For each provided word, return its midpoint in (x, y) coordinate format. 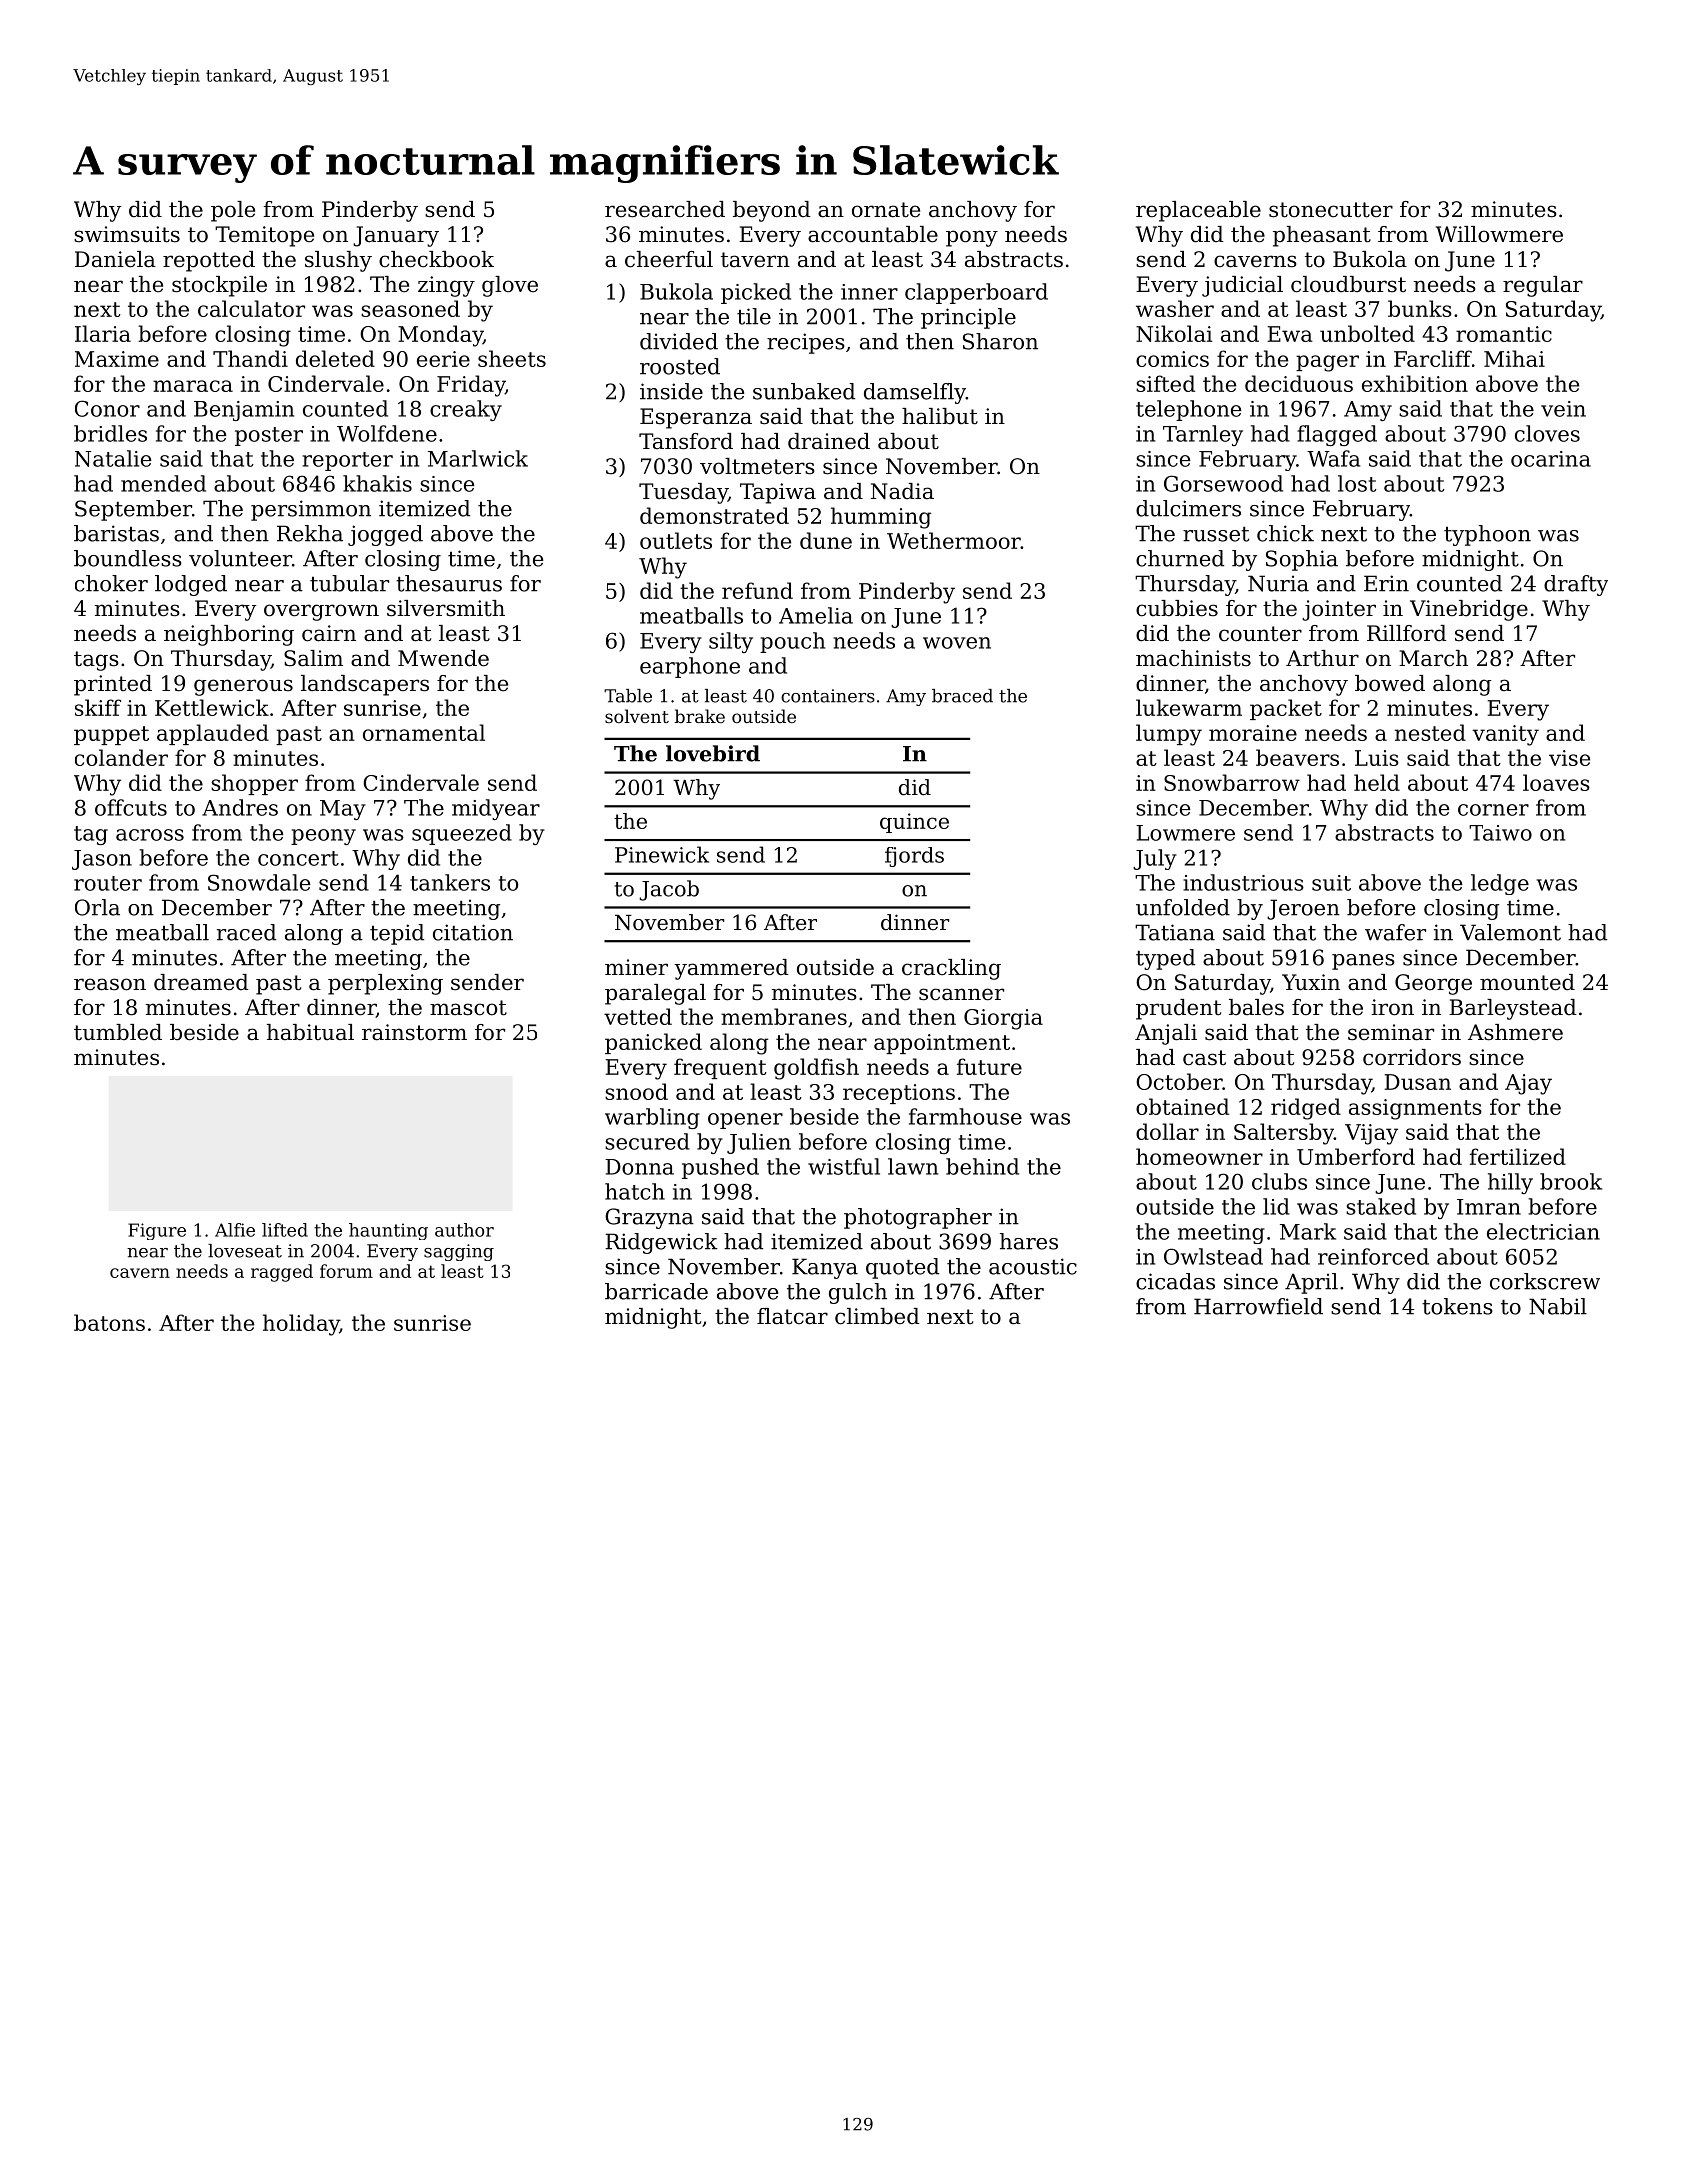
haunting (388, 1231)
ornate (886, 210)
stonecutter (1331, 210)
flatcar (792, 1316)
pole (233, 211)
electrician (1543, 1231)
